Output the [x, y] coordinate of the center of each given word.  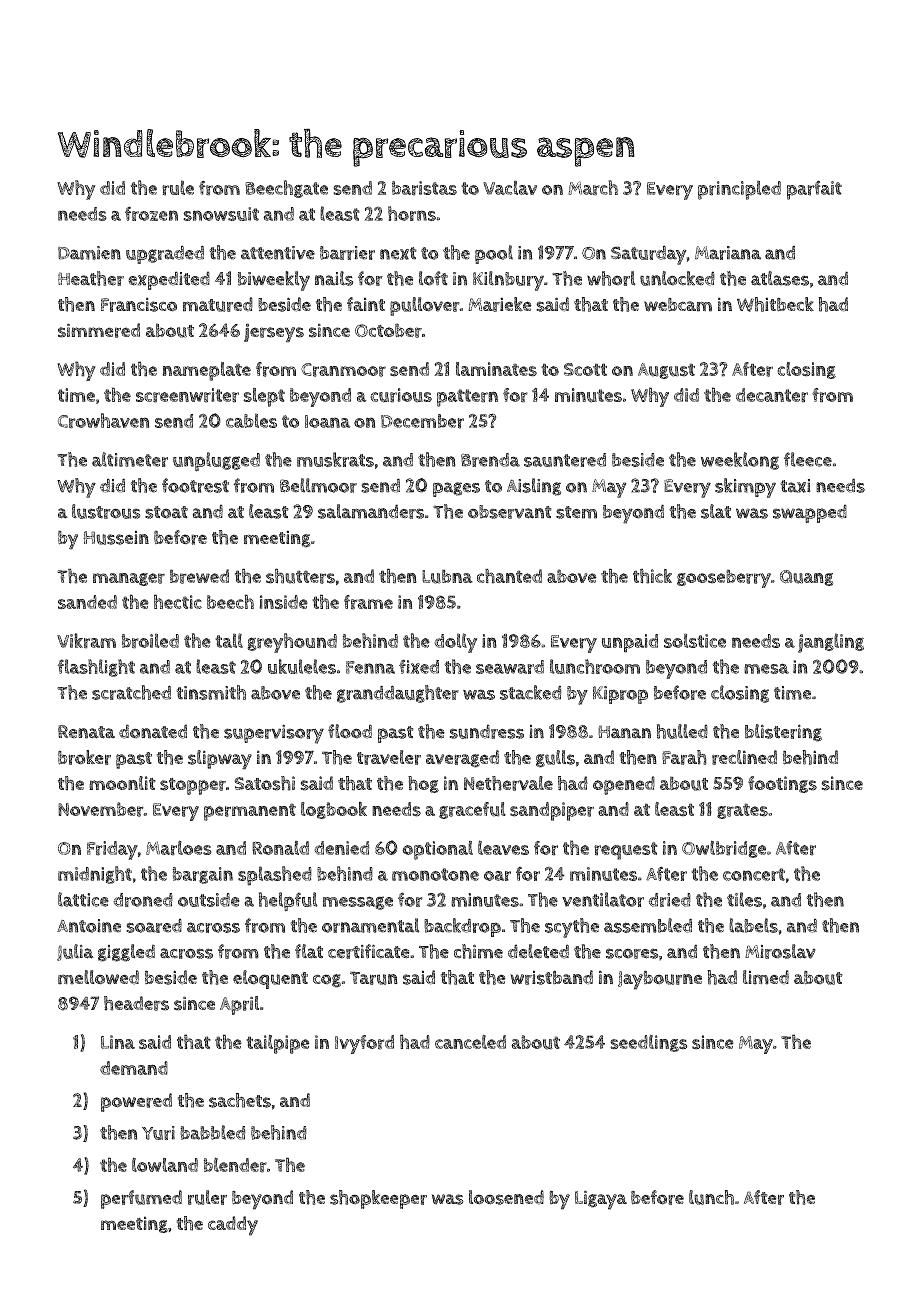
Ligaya [601, 1200]
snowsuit [221, 214]
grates [742, 811]
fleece [808, 459]
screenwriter [187, 395]
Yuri [158, 1133]
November [101, 809]
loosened [506, 1197]
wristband [551, 977]
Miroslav [780, 951]
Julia [75, 952]
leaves [503, 847]
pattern [467, 398]
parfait [814, 190]
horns [412, 213]
